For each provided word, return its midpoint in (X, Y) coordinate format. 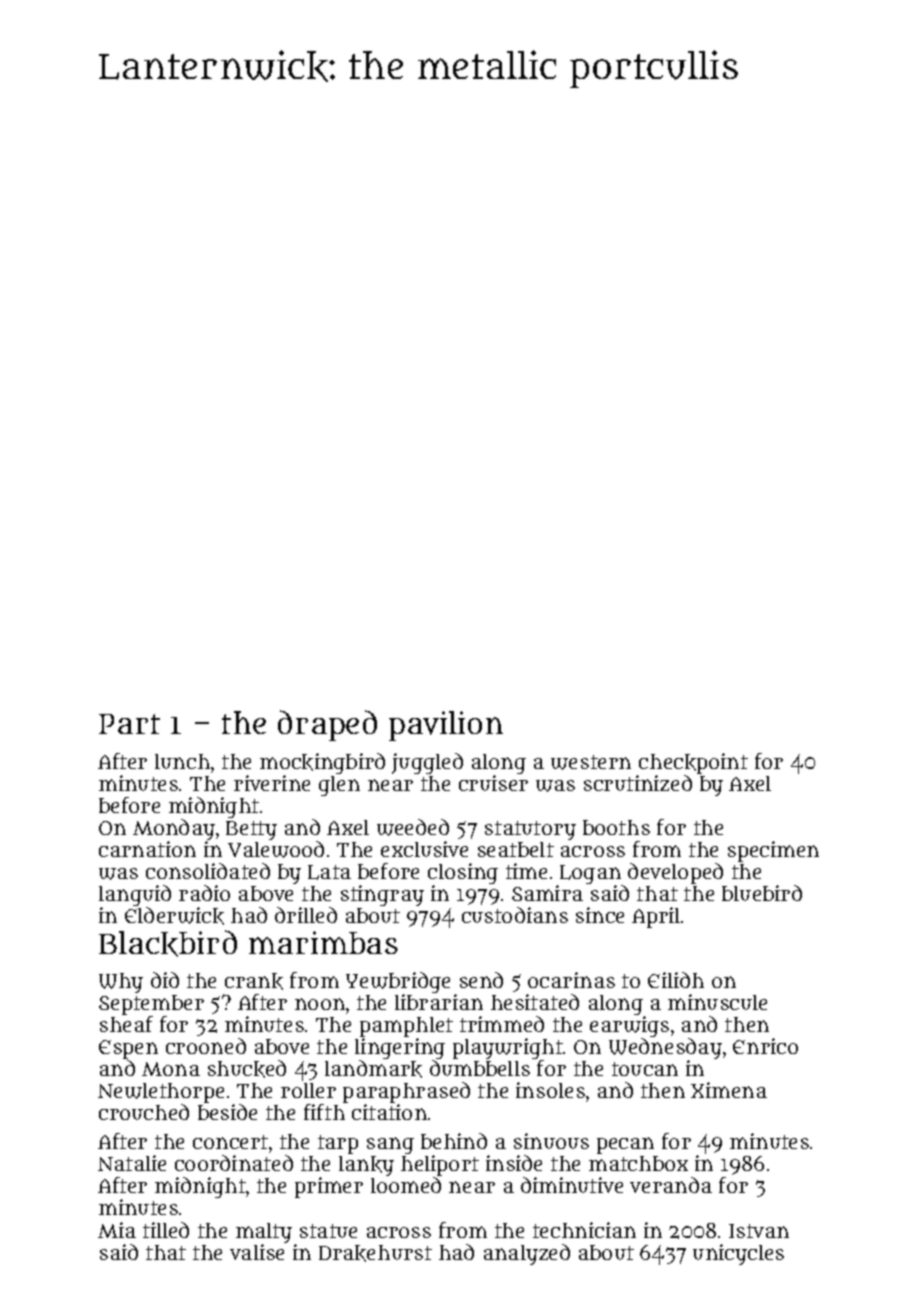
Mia (117, 1230)
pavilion (446, 726)
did (165, 980)
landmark (373, 1069)
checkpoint (693, 763)
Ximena (729, 1090)
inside (514, 1163)
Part (129, 724)
